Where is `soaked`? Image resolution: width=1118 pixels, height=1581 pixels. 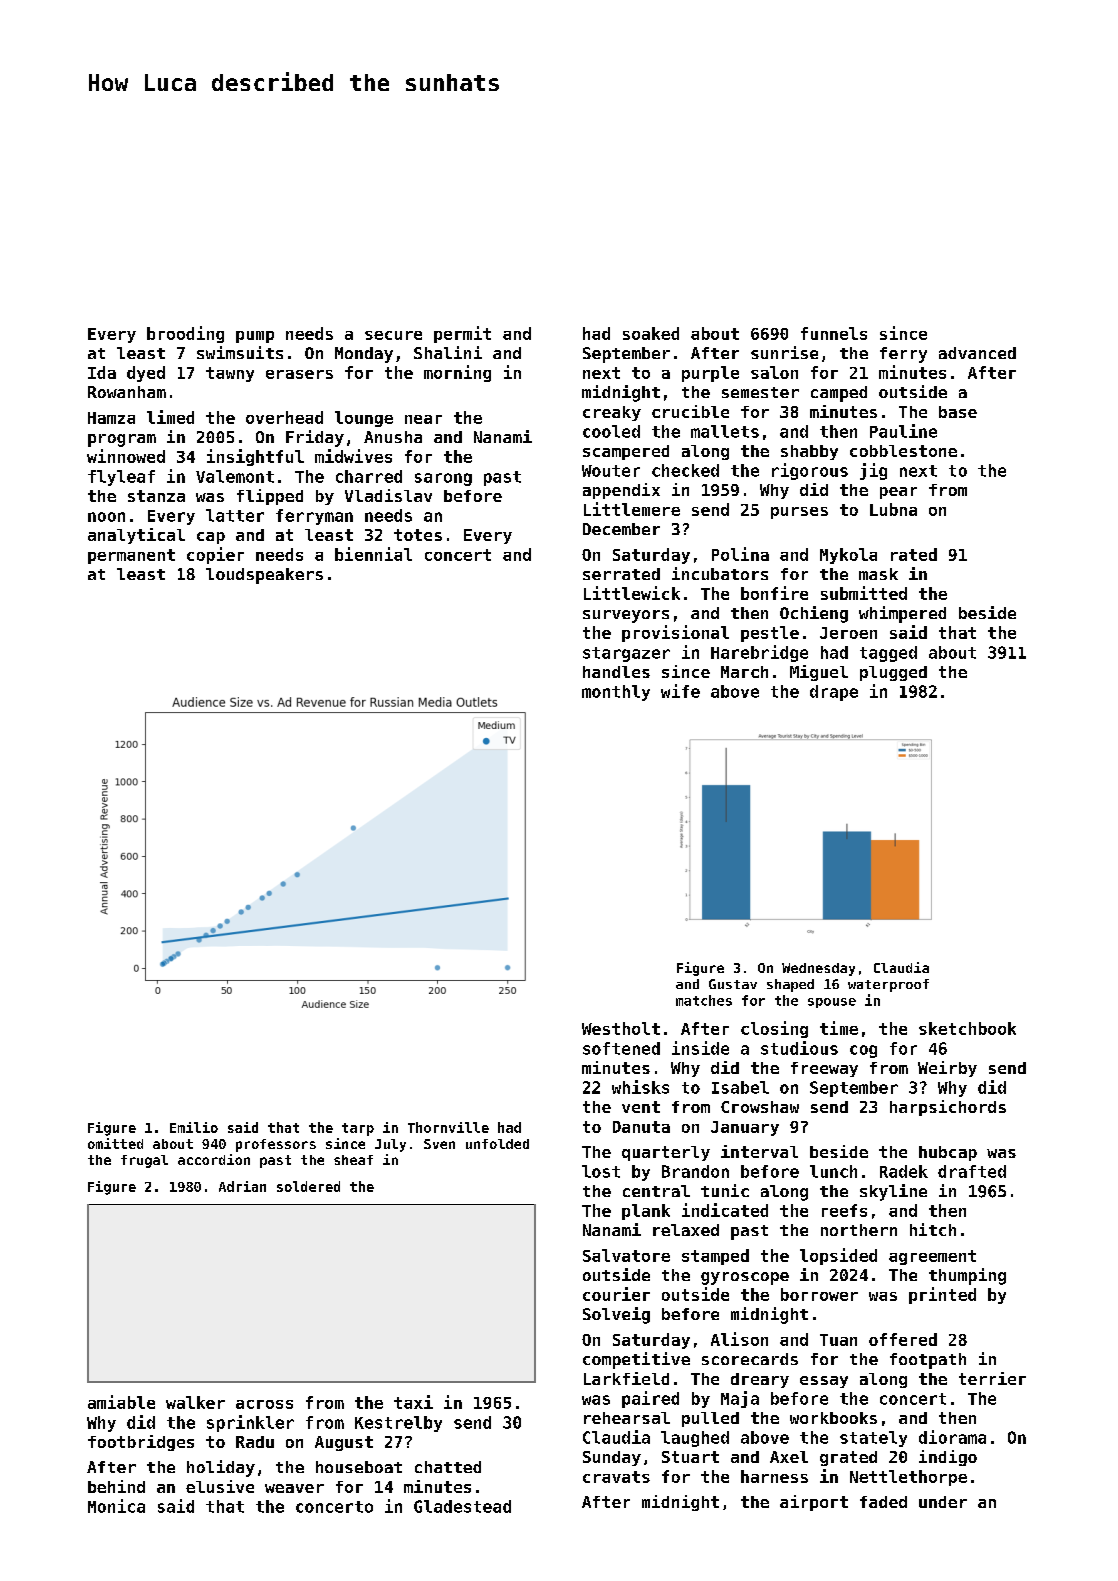
soaked is located at coordinates (651, 333).
